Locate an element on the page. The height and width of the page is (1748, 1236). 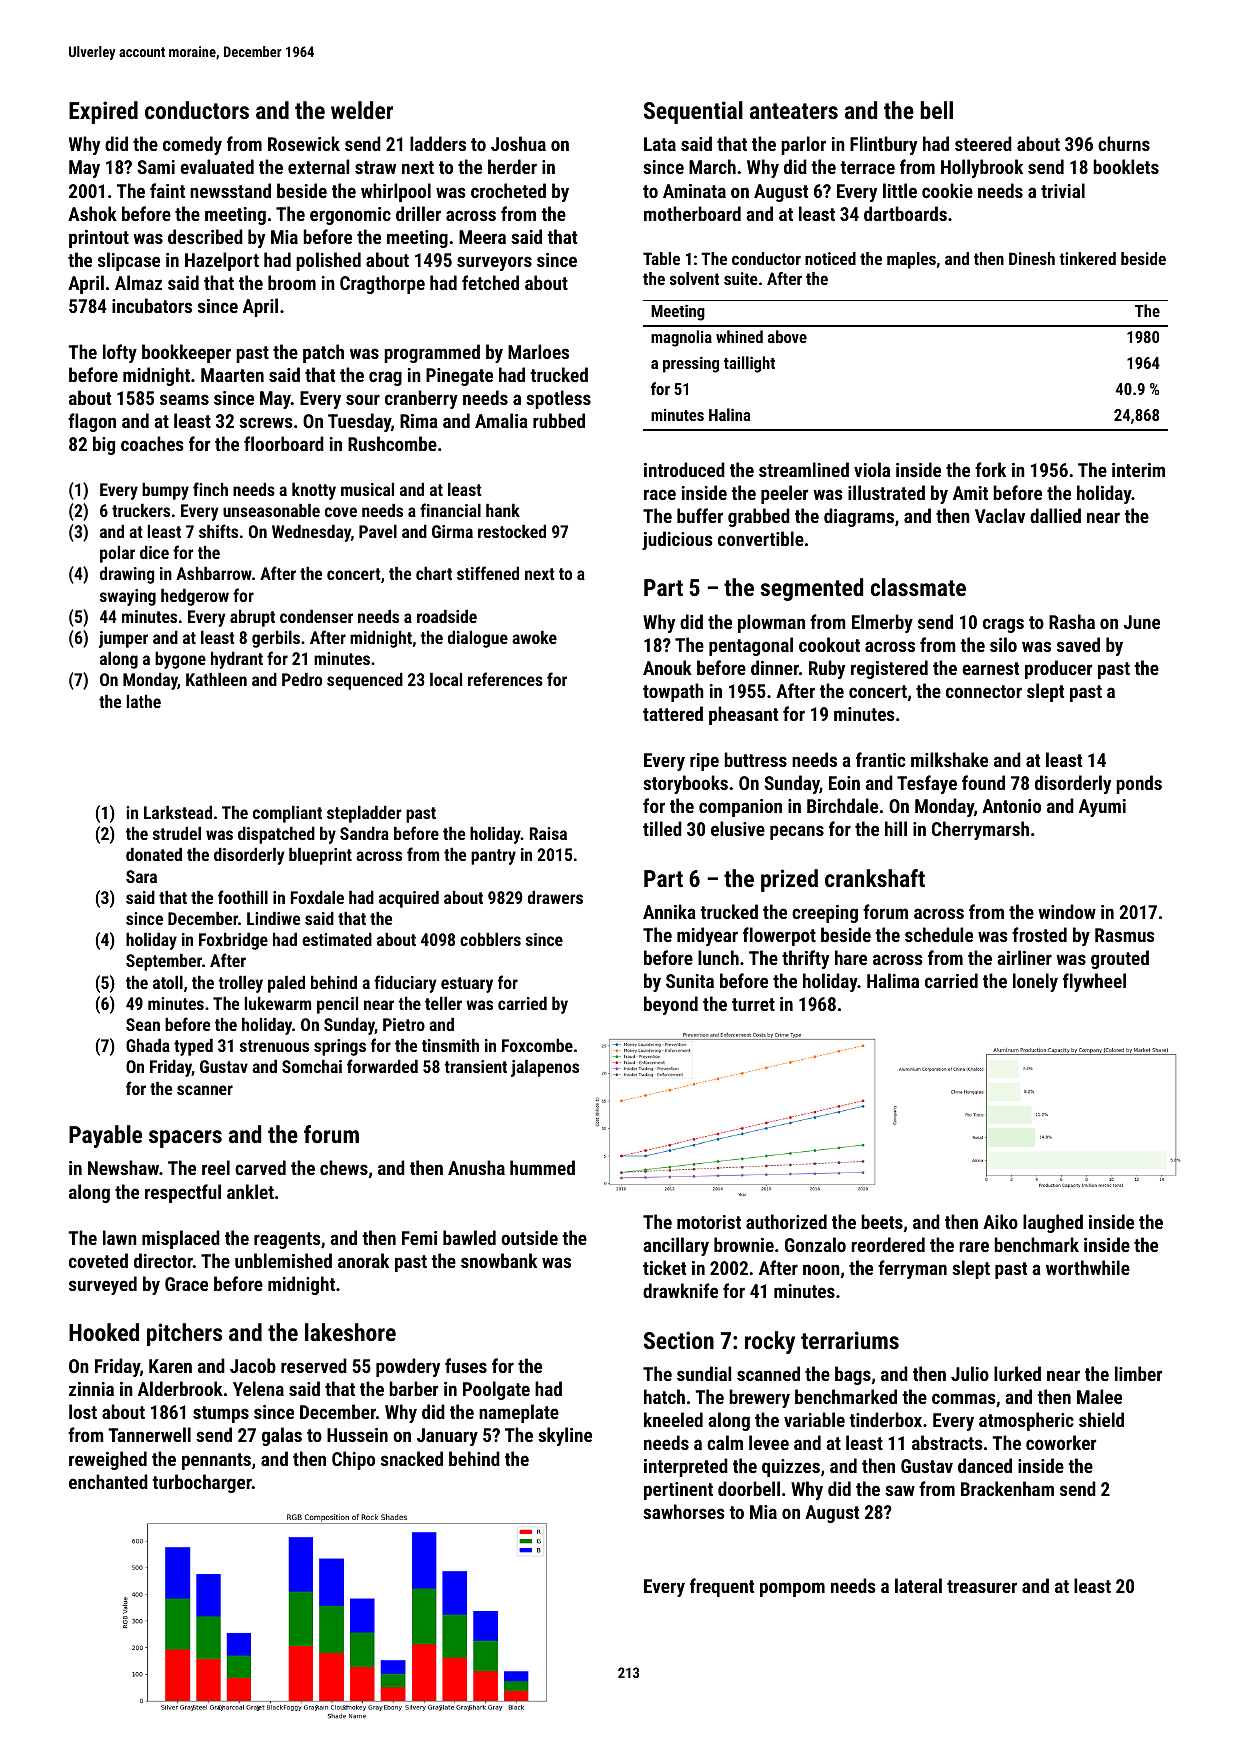
trivial is located at coordinates (1063, 190).
